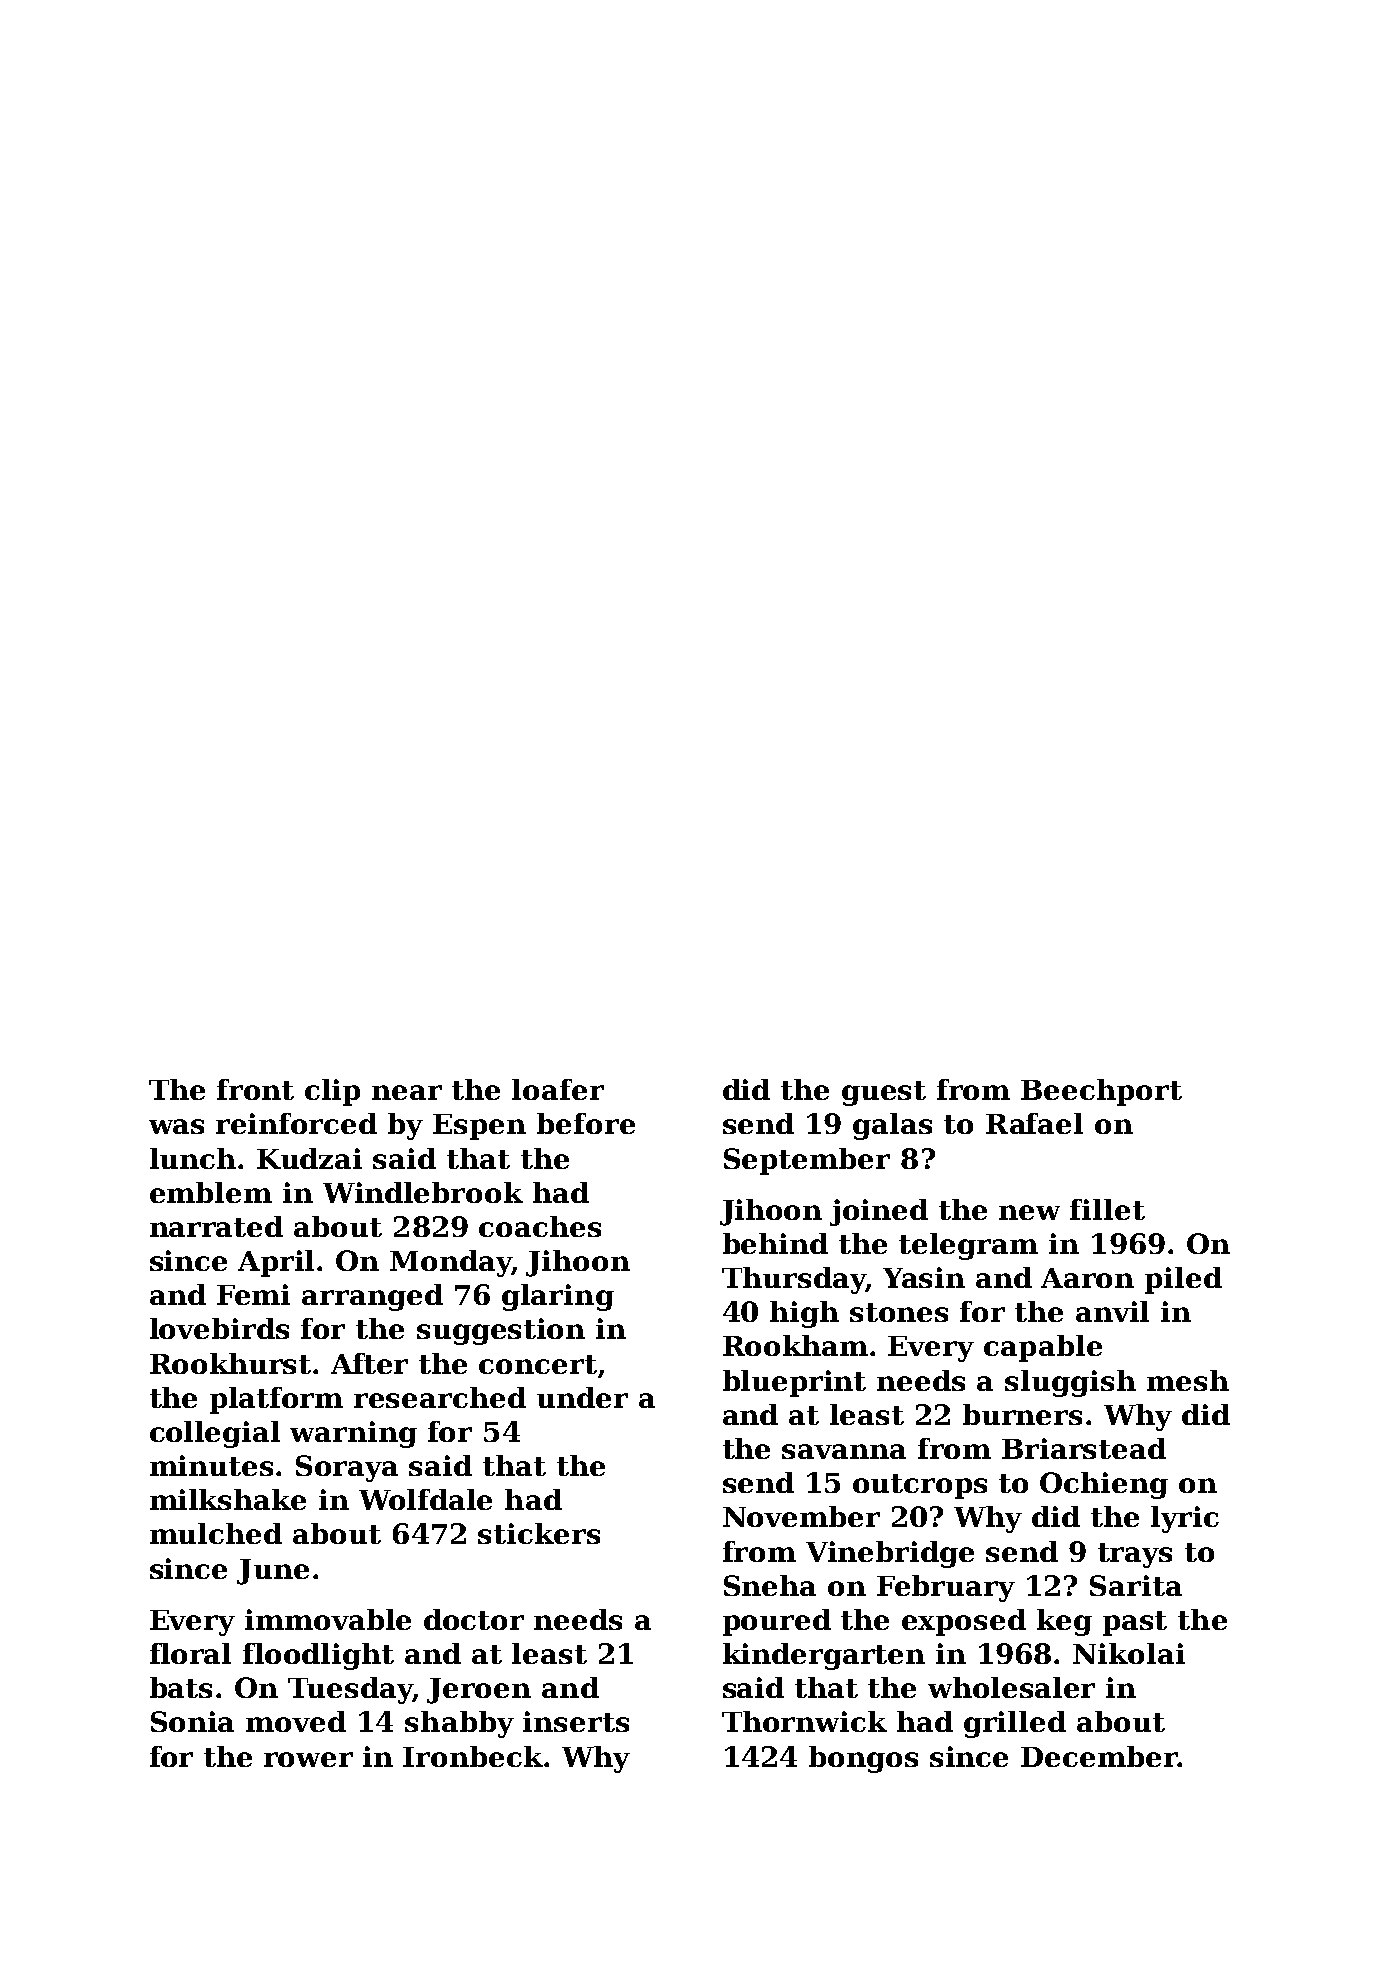 The height and width of the image is (1969, 1386). Describe the element at coordinates (425, 1499) in the image. I see `Wolfdale` at that location.
